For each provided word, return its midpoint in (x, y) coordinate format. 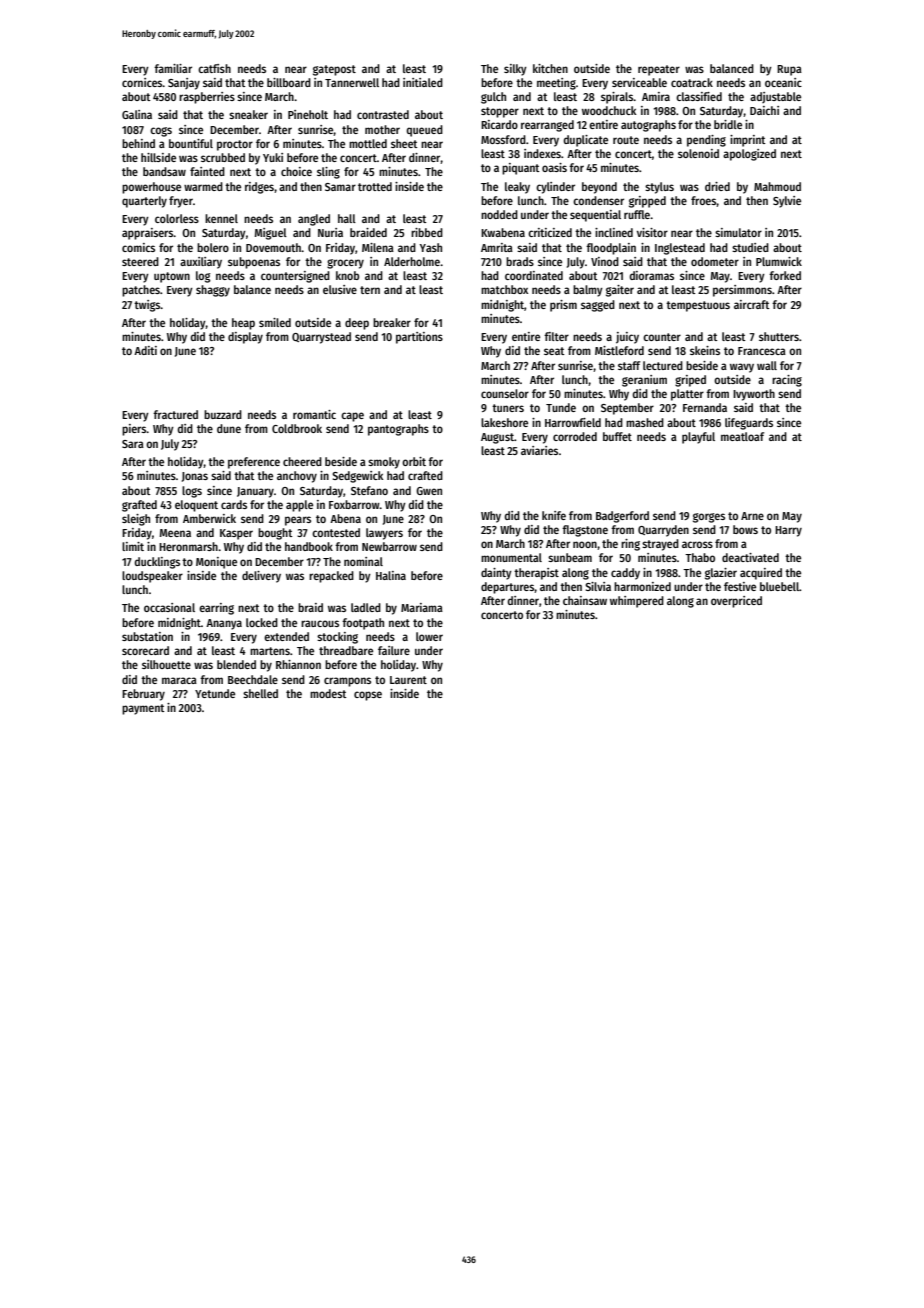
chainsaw (585, 600)
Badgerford (622, 517)
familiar (173, 68)
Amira (656, 96)
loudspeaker (152, 577)
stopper (500, 112)
